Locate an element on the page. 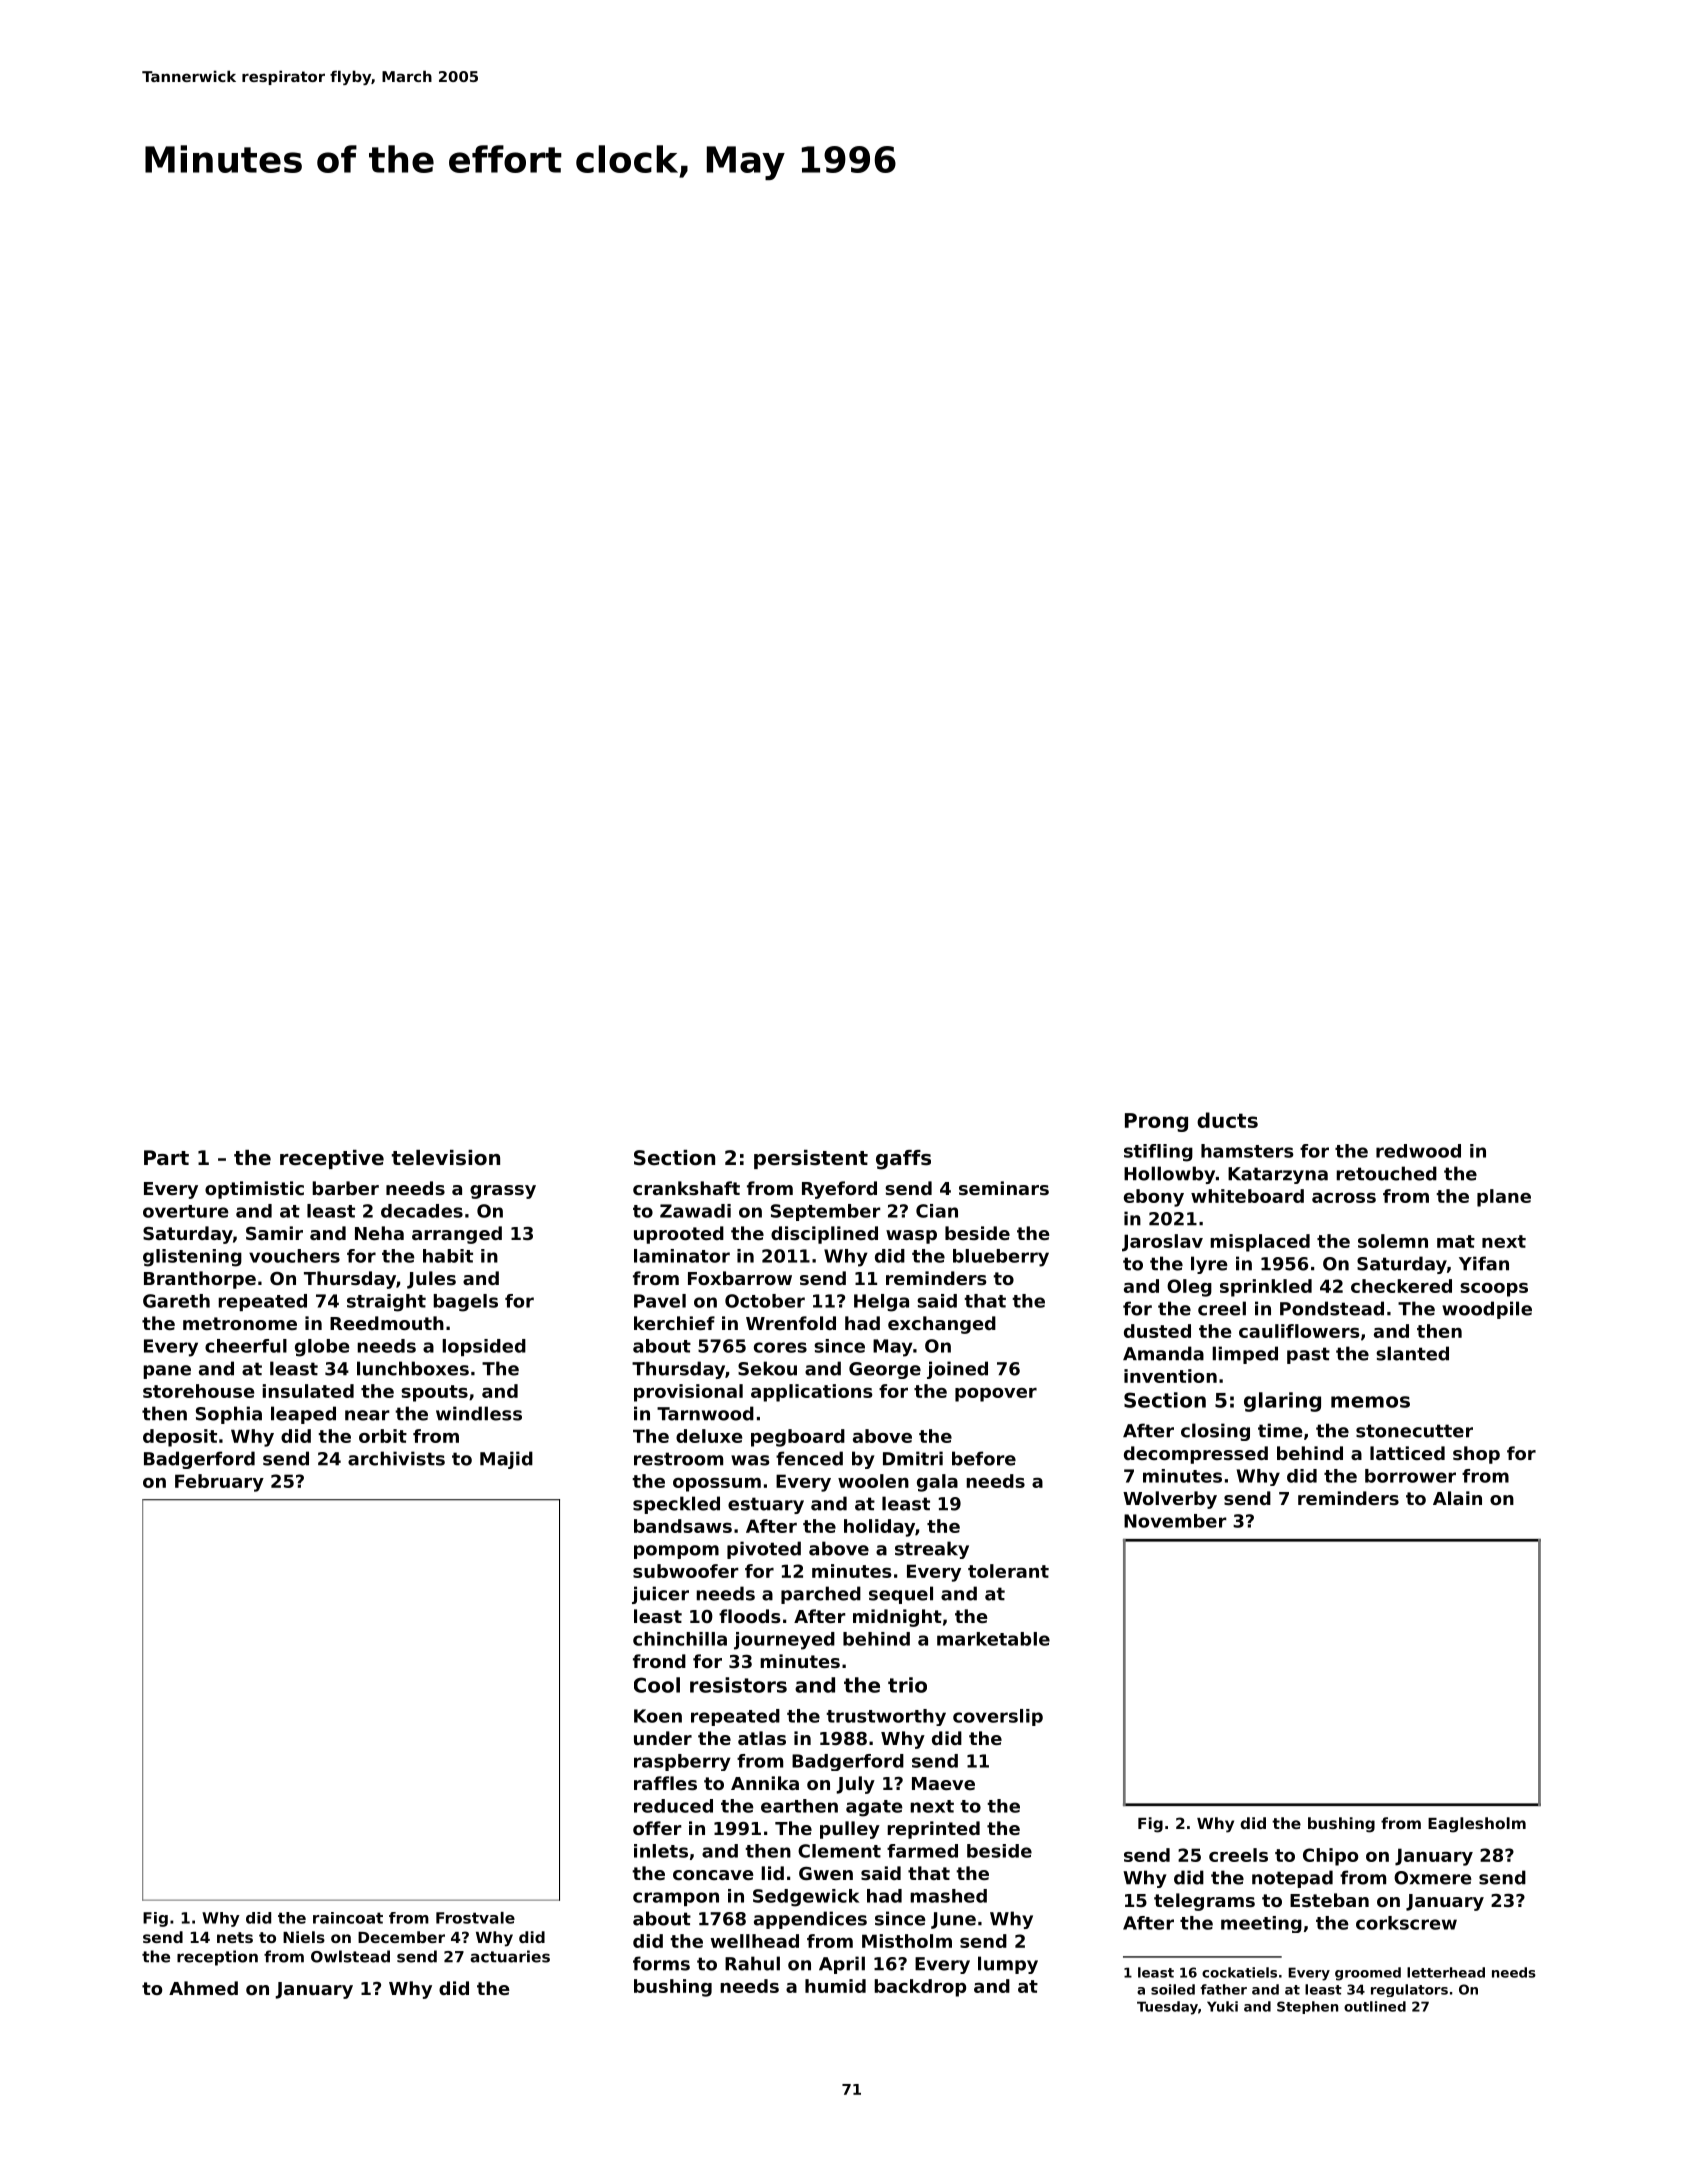  Tuesday is located at coordinates (1167, 2008).
